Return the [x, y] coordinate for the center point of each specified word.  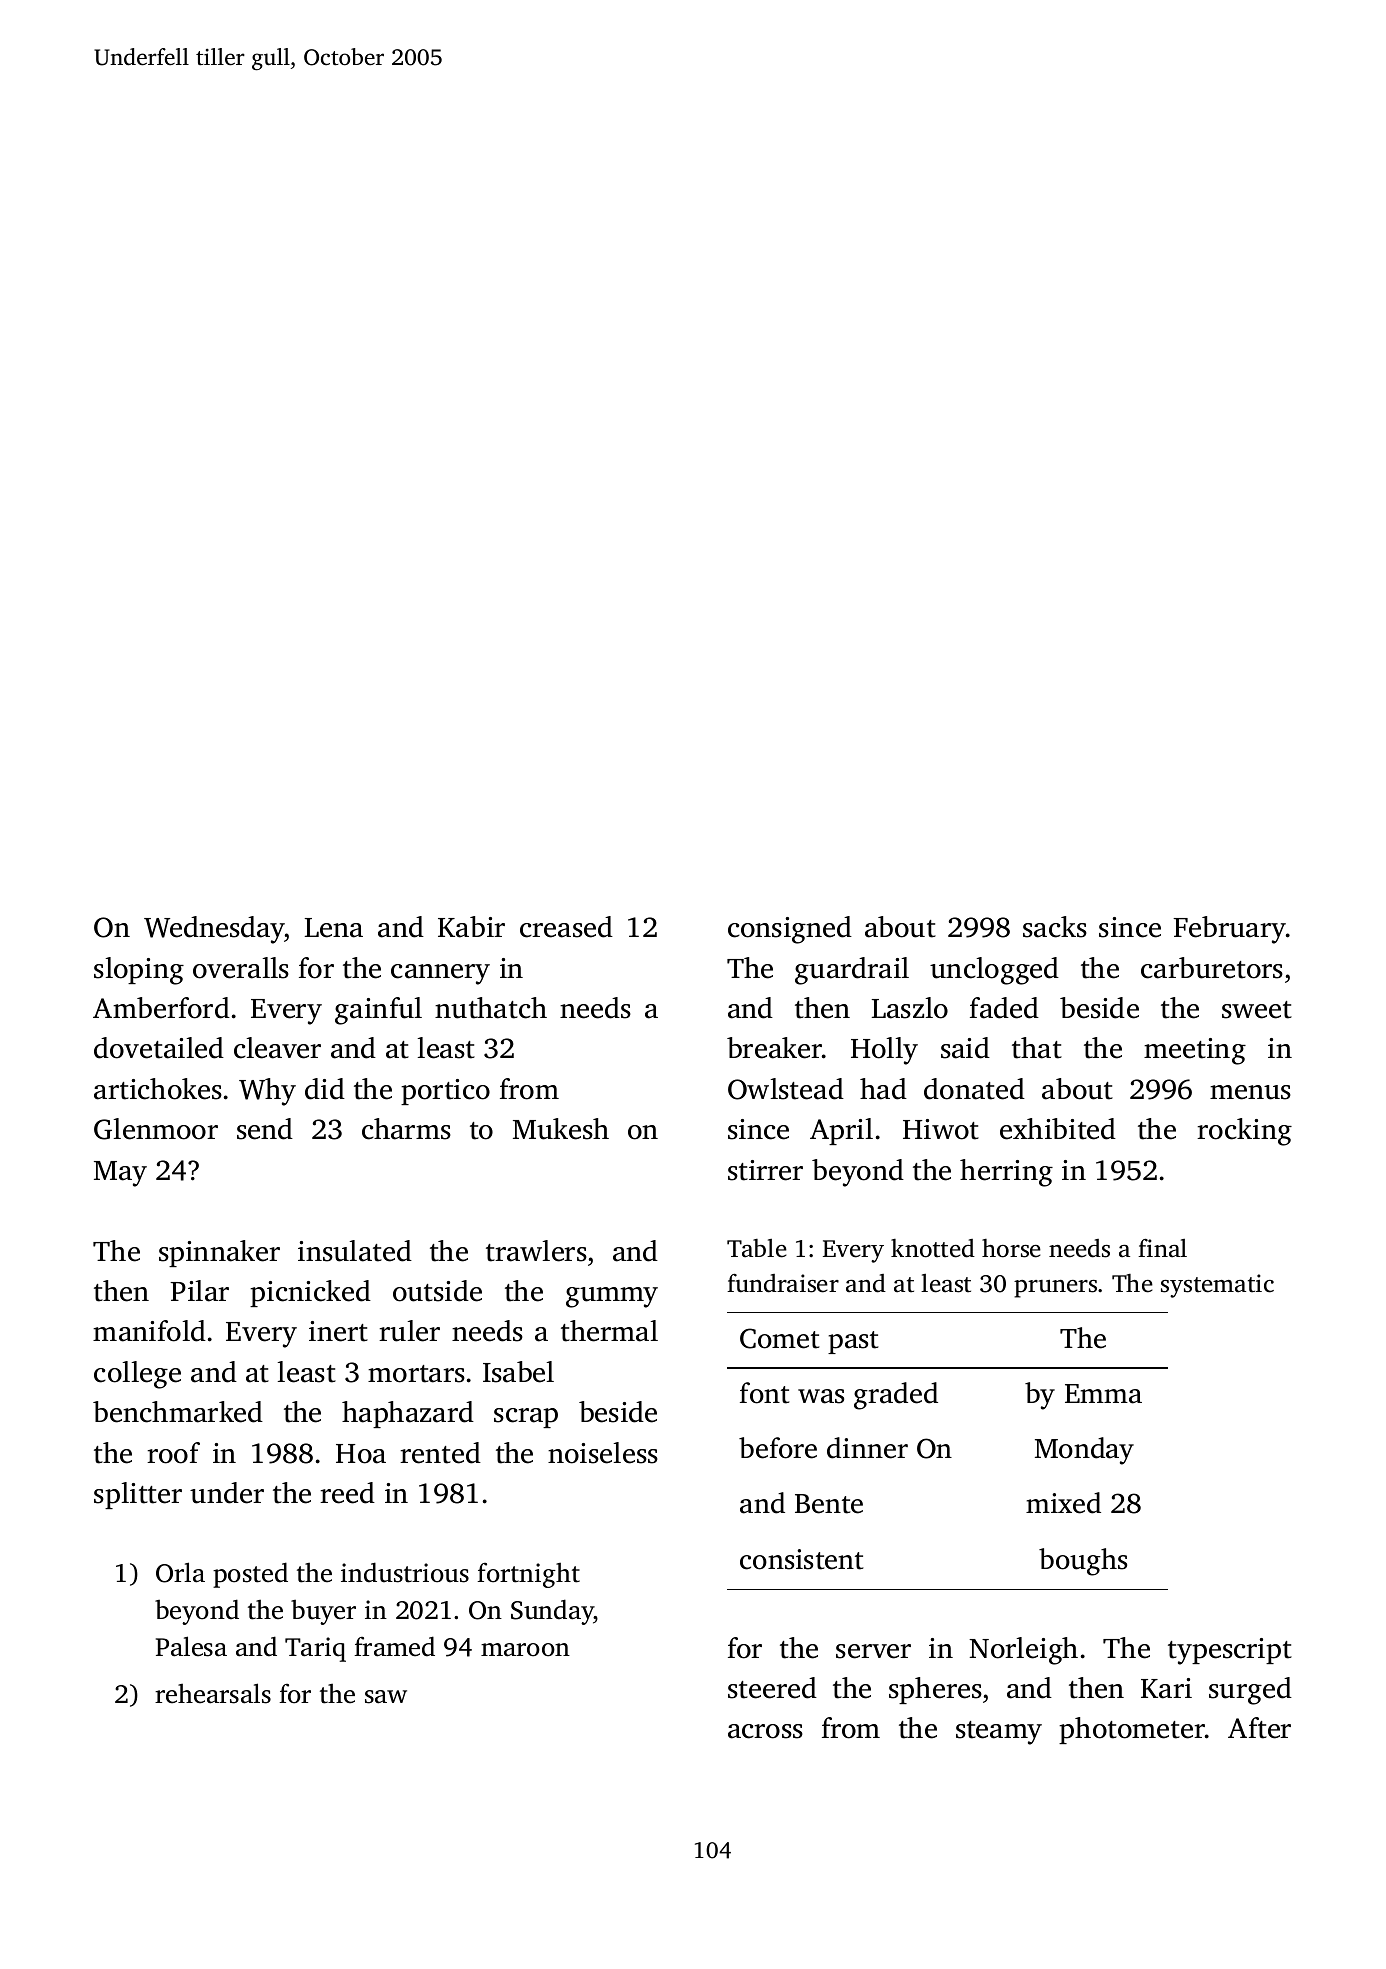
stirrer [765, 1170]
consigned [790, 930]
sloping [139, 971]
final [1162, 1248]
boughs [1083, 1562]
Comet [779, 1338]
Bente [829, 1504]
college [137, 1375]
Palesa [191, 1646]
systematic [1217, 1286]
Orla [180, 1572]
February [1229, 930]
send [265, 1129]
